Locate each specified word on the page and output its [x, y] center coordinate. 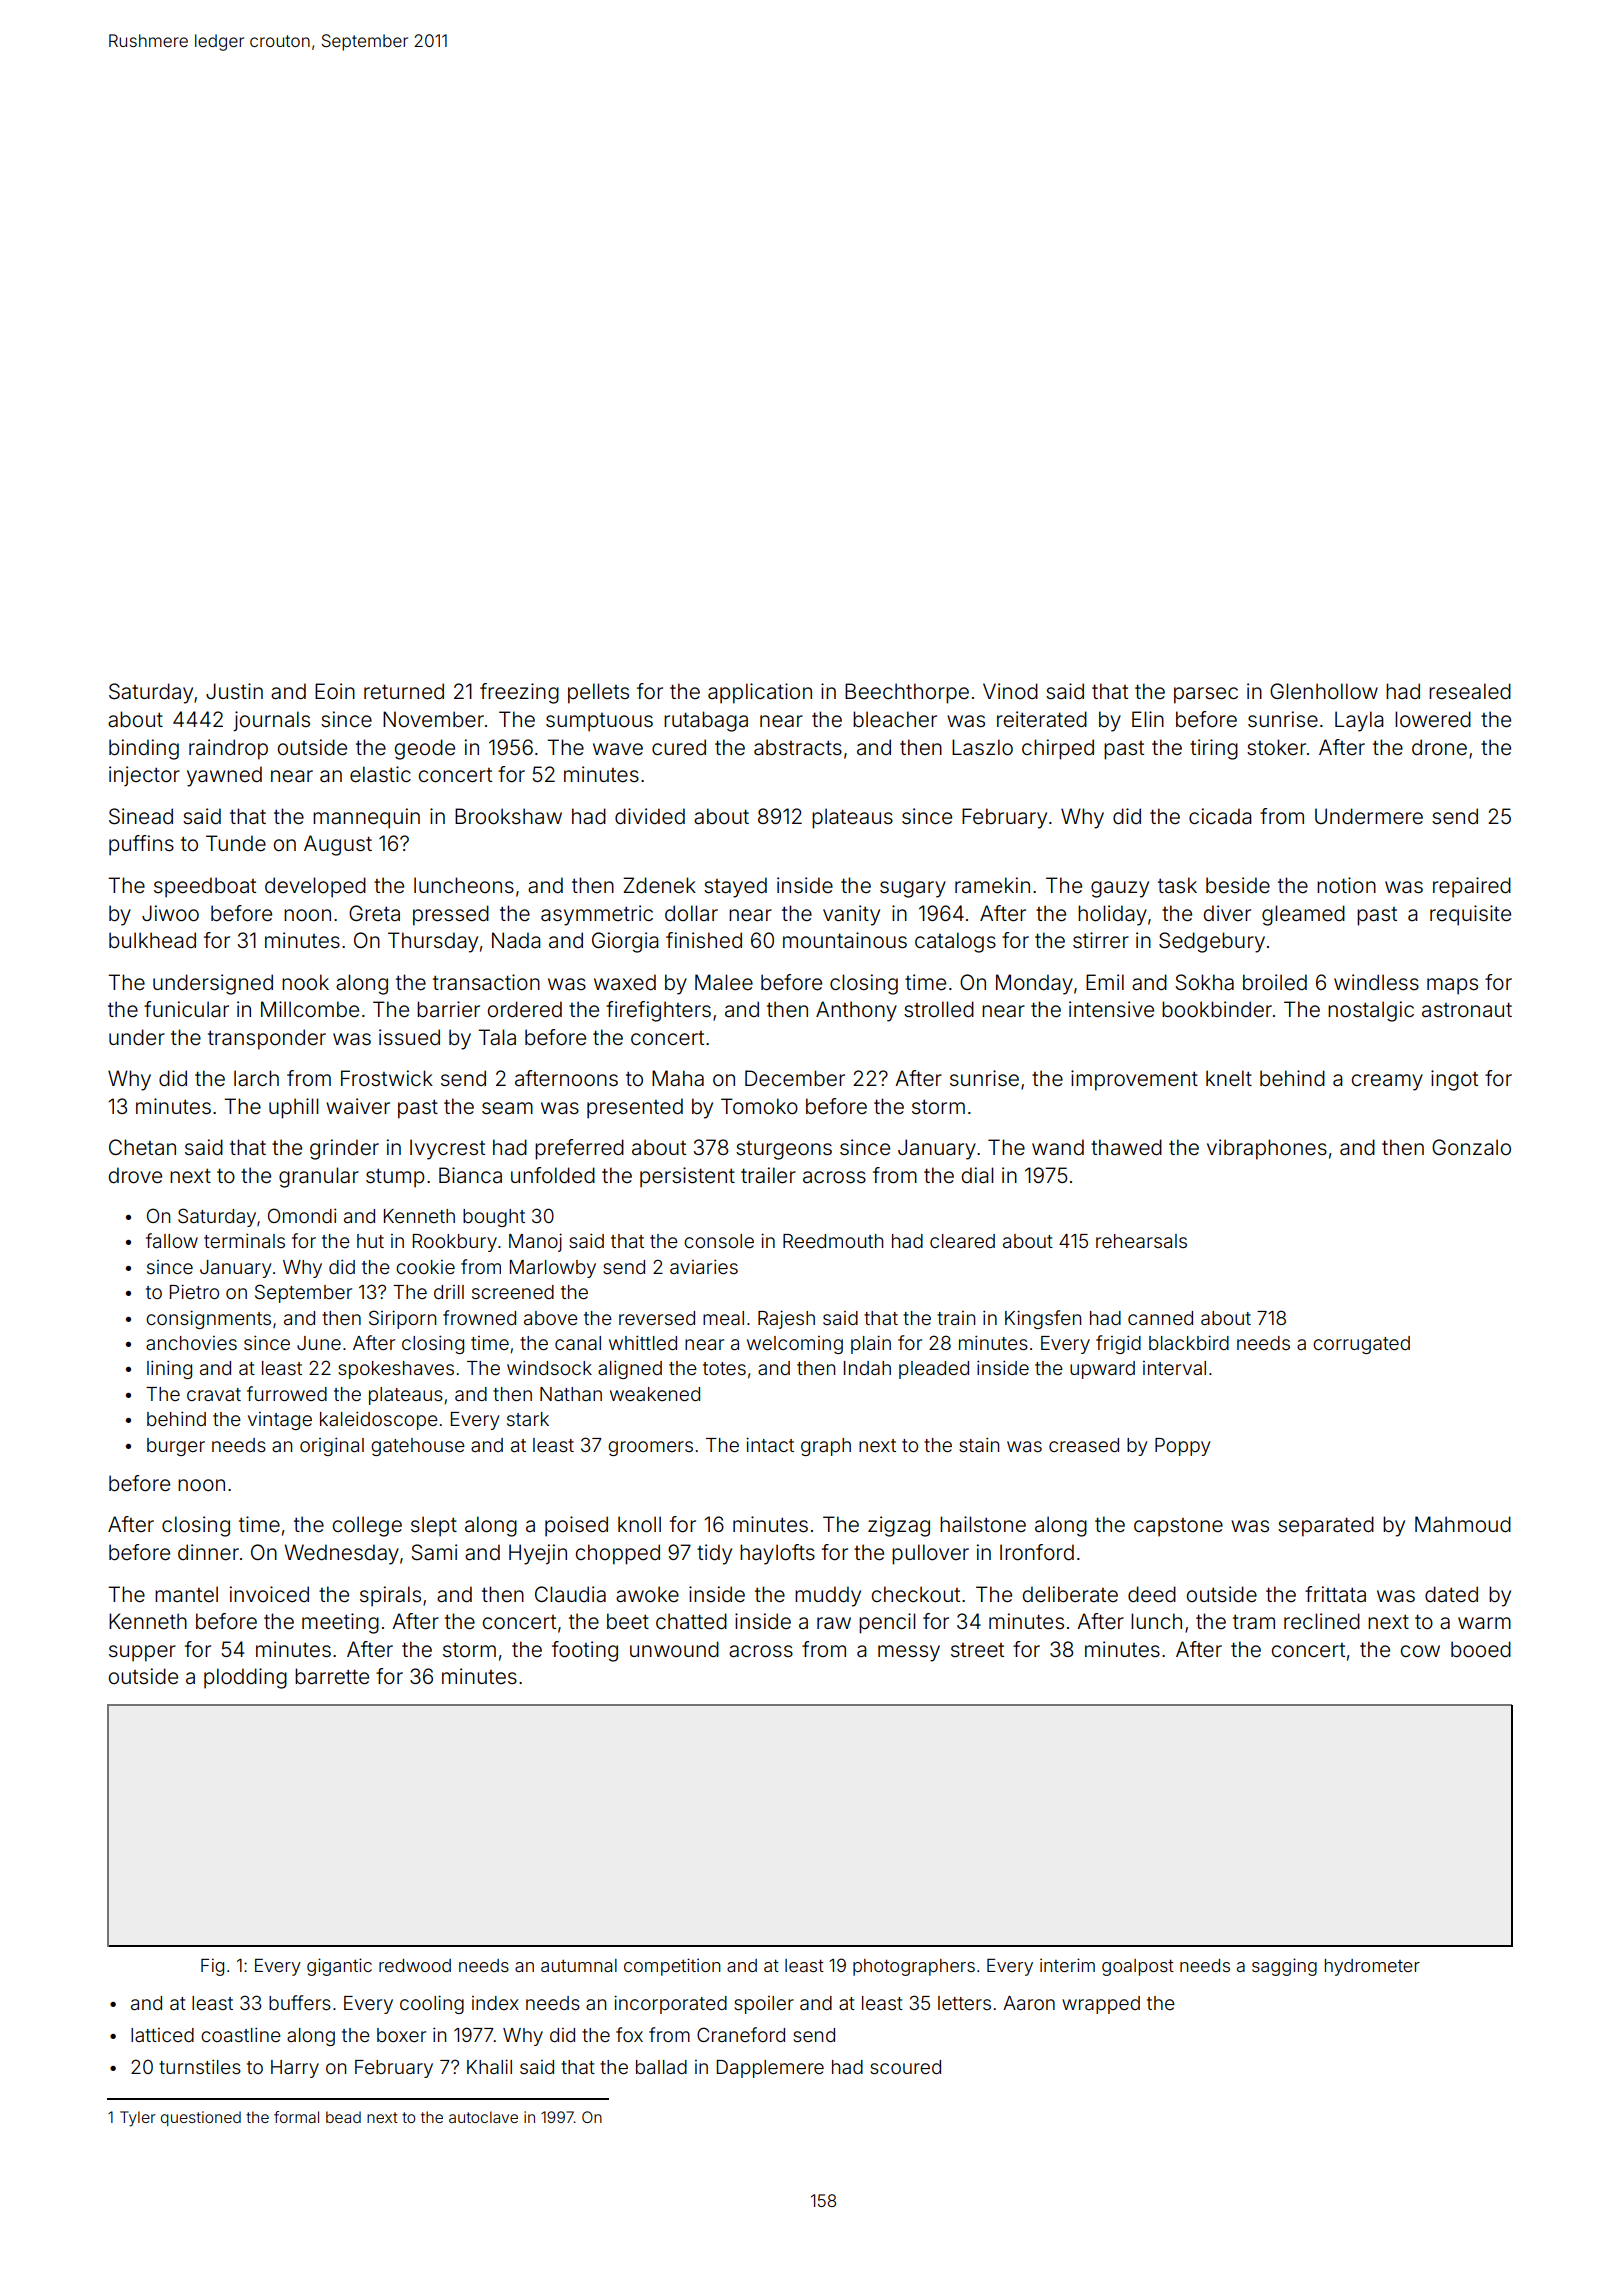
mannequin [366, 818]
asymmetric [597, 915]
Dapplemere [770, 2069]
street [977, 1650]
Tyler [138, 2119]
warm [1484, 1623]
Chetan [142, 1147]
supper [142, 1653]
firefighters [658, 1011]
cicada [1220, 816]
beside [1238, 885]
